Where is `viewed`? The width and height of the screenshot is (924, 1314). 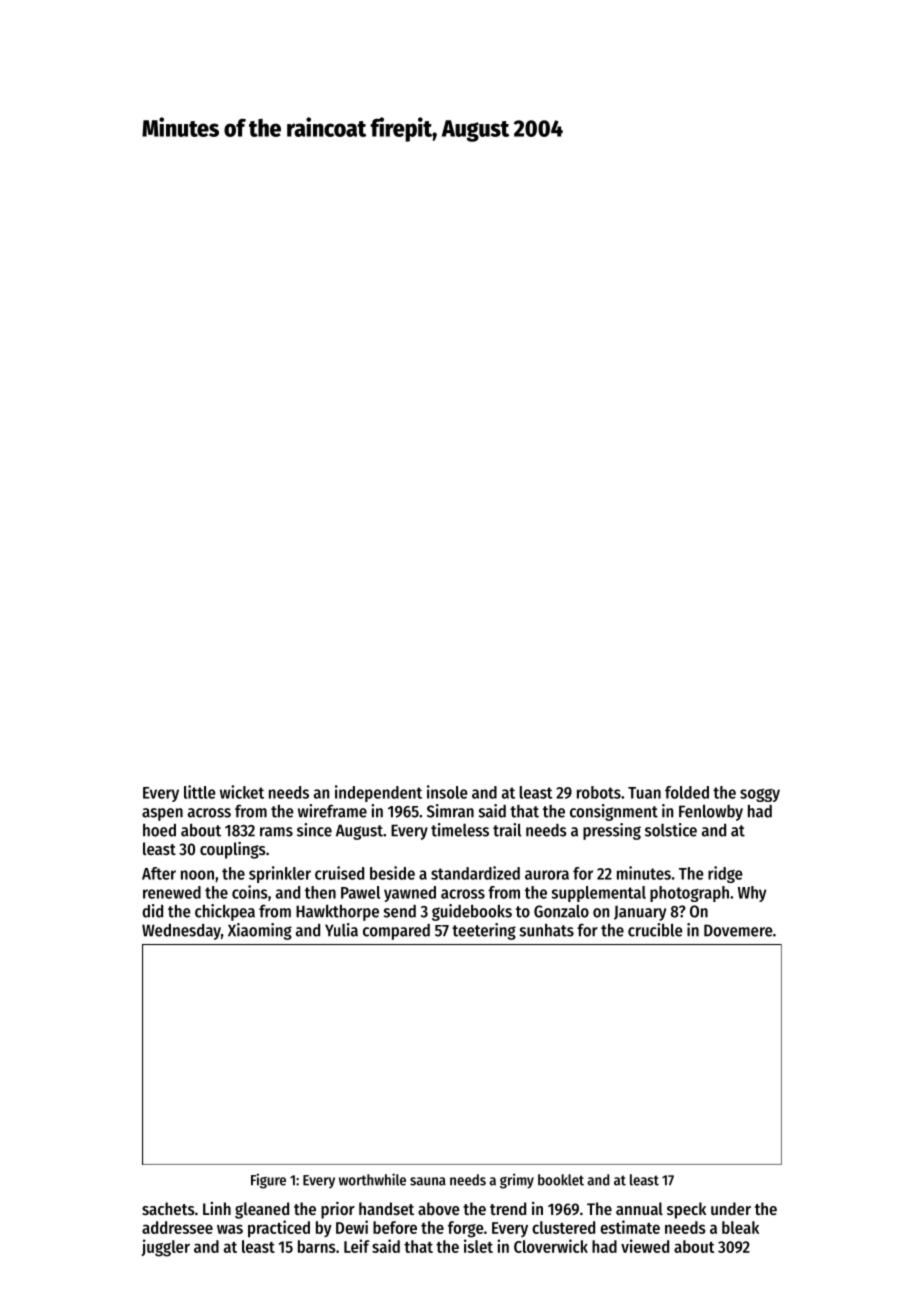 viewed is located at coordinates (645, 1246).
